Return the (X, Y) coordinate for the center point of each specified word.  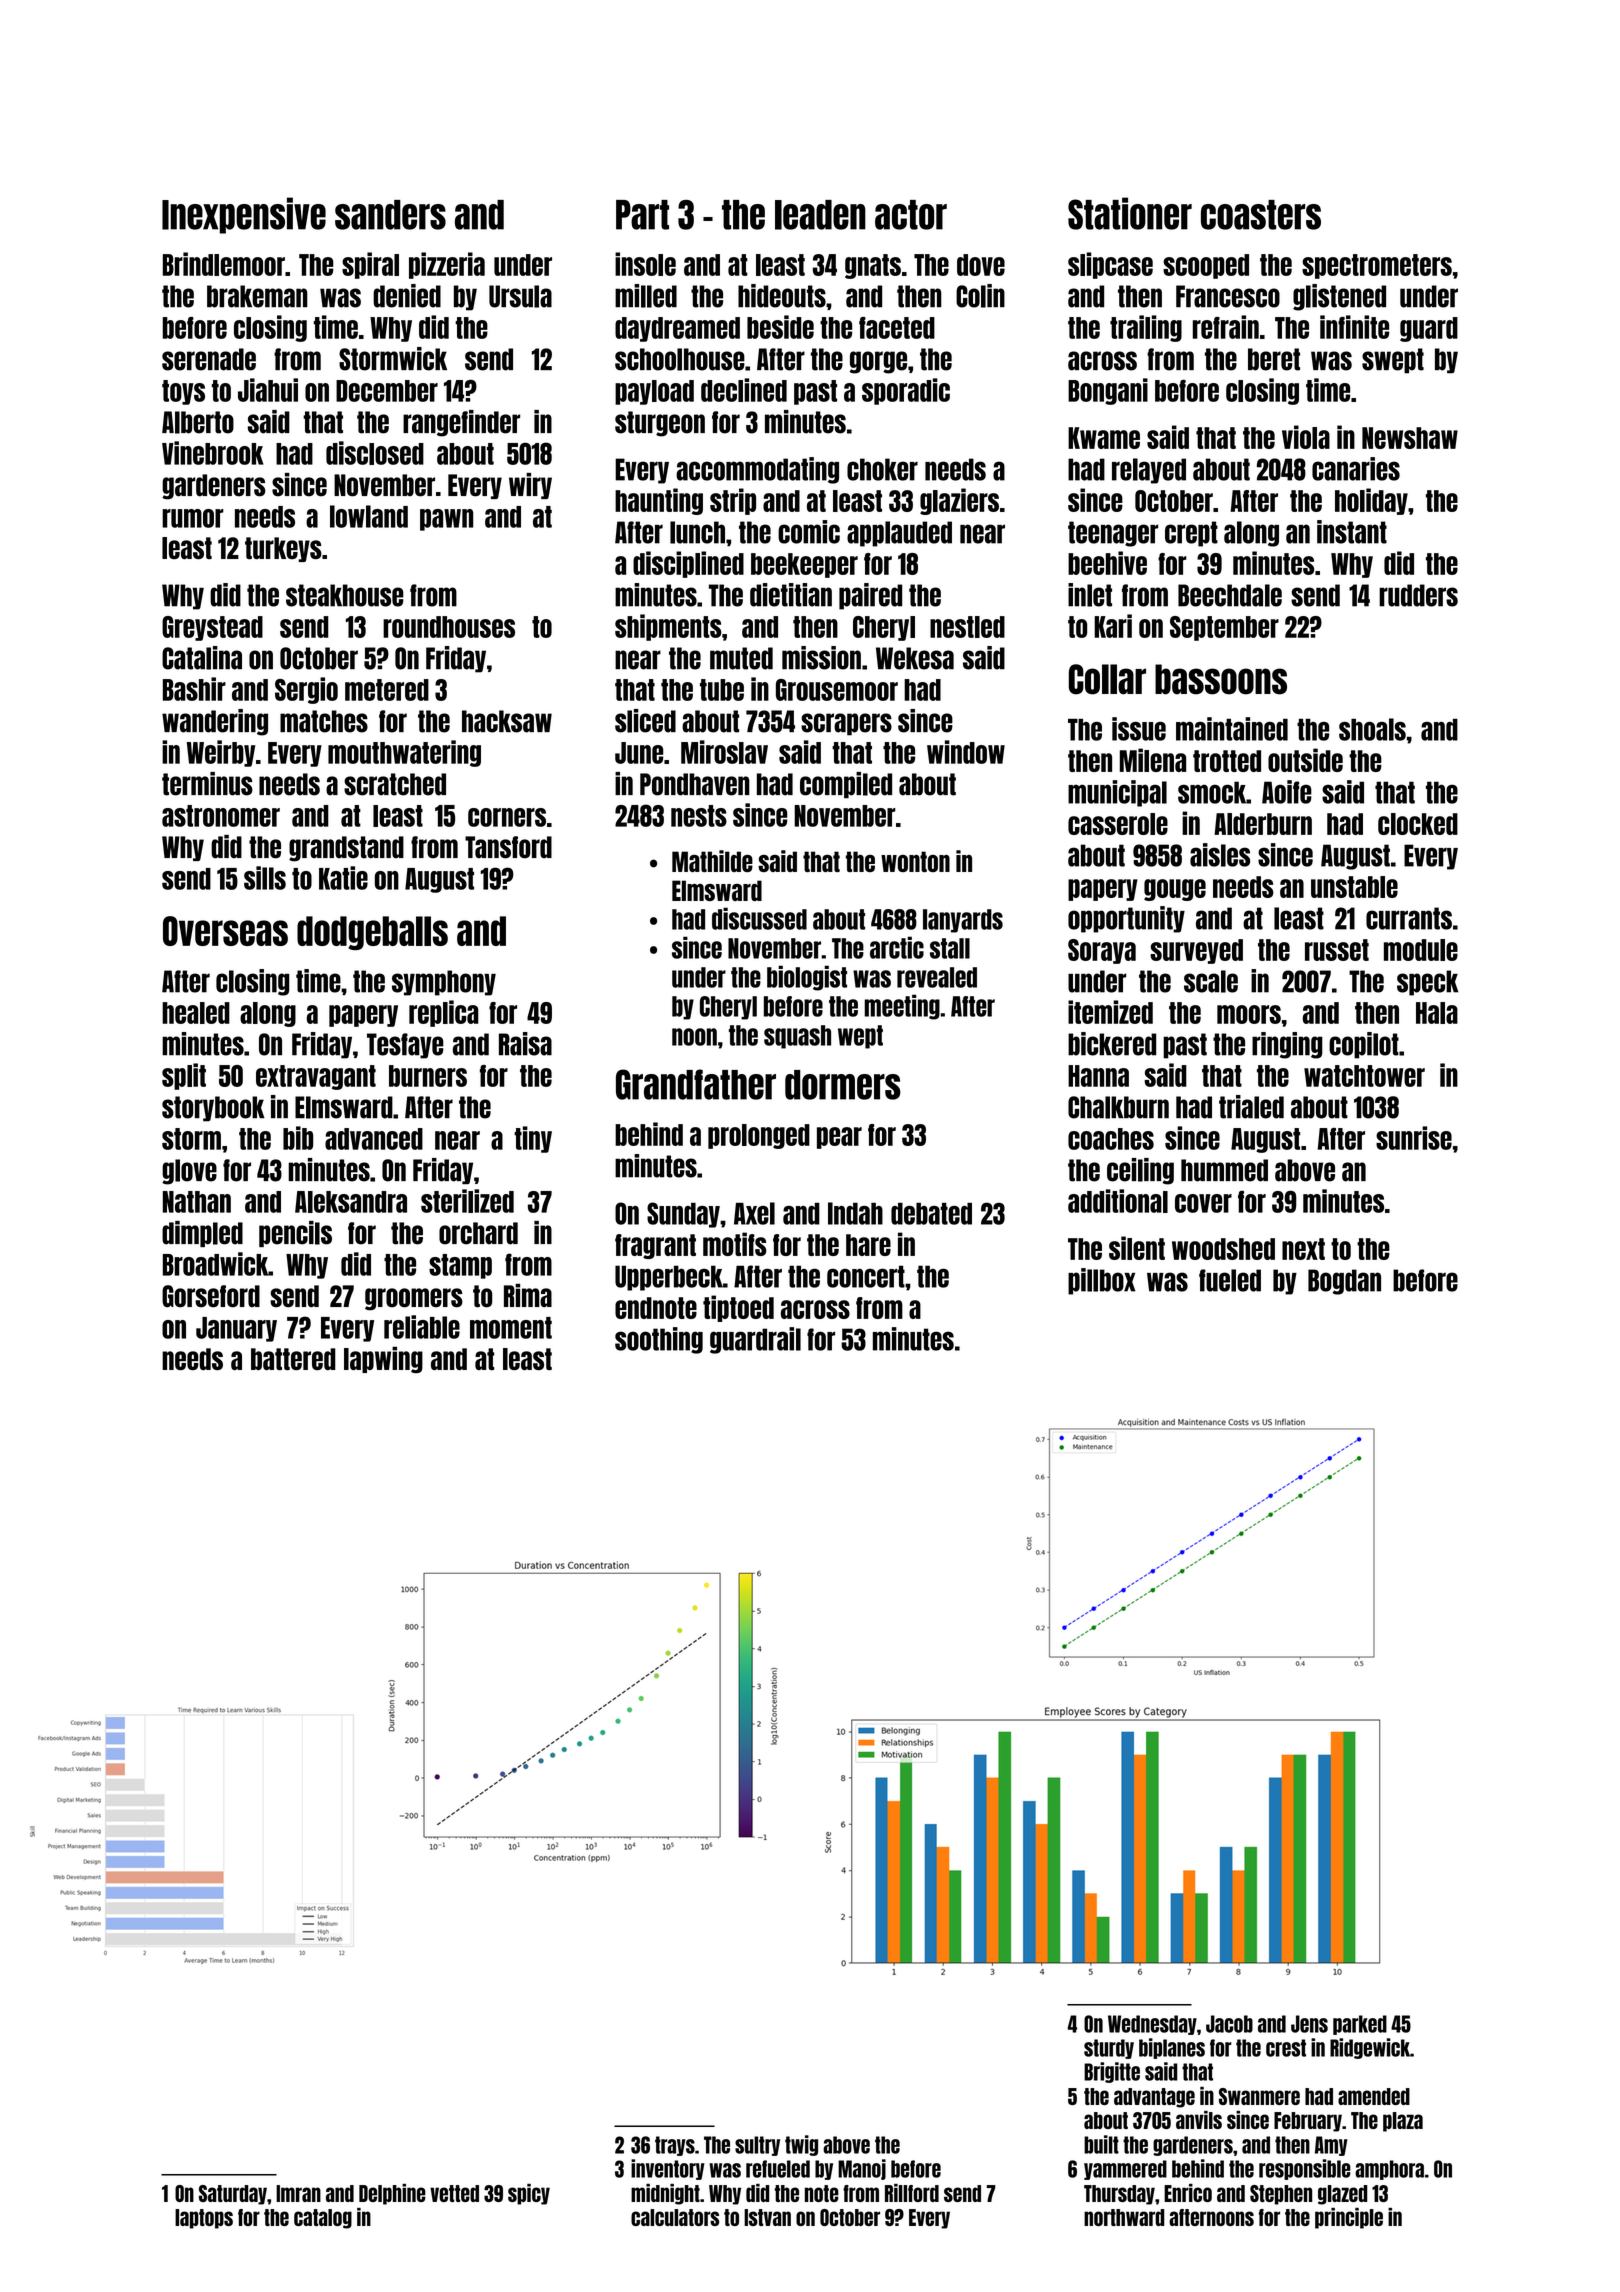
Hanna (1098, 1076)
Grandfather (696, 1084)
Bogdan (1344, 1282)
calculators (675, 2217)
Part (642, 215)
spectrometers (1377, 266)
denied (407, 296)
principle (1349, 2218)
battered (293, 1359)
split (184, 1076)
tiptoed (738, 1308)
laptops (204, 2219)
